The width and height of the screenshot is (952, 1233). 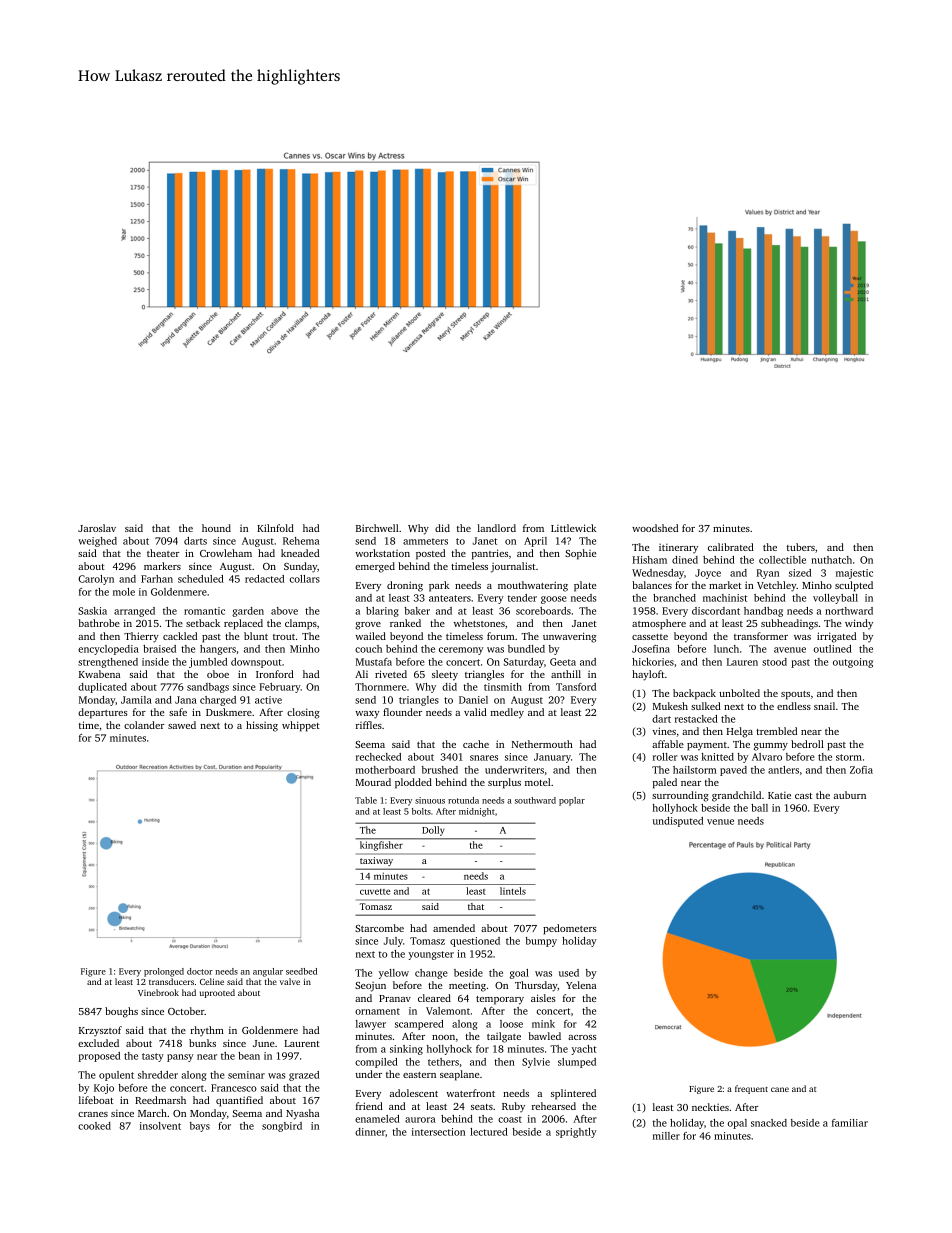 What do you see at coordinates (182, 725) in the screenshot?
I see `sawed` at bounding box center [182, 725].
